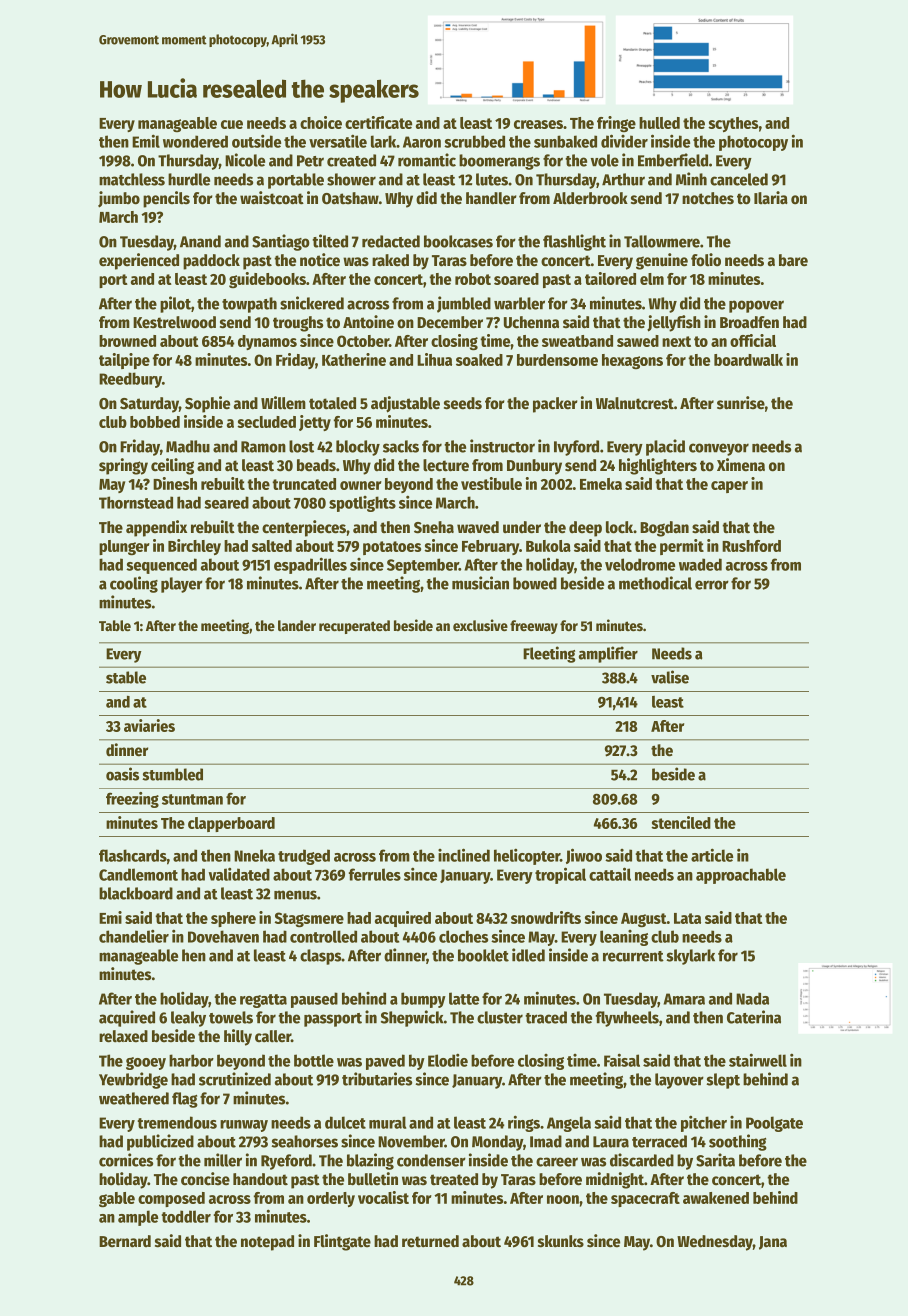  I want to click on scrubbed, so click(474, 141).
